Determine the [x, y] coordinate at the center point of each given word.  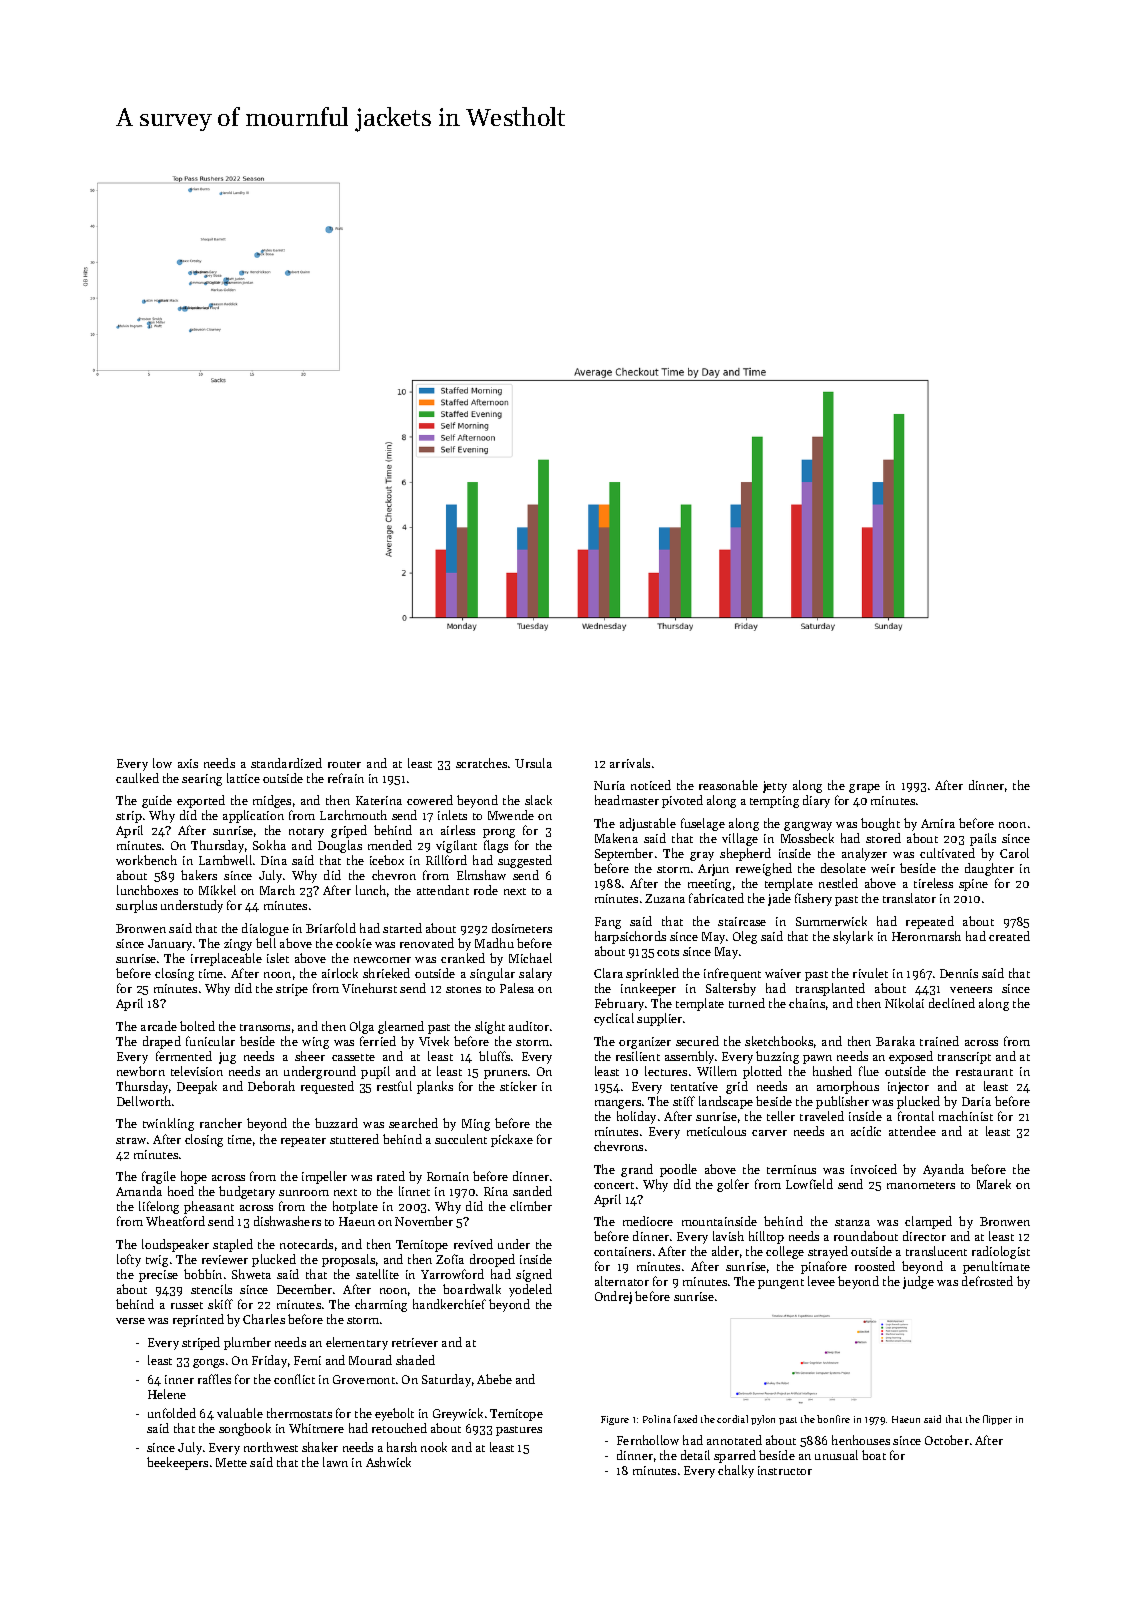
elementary [357, 1343]
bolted [197, 1026]
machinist [966, 1116]
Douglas [340, 846]
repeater [303, 1142]
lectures [666, 1071]
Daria [976, 1101]
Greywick [458, 1414]
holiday [636, 1117]
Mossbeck [807, 838]
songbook [245, 1429]
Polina [657, 1419]
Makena [616, 838]
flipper [997, 1420]
